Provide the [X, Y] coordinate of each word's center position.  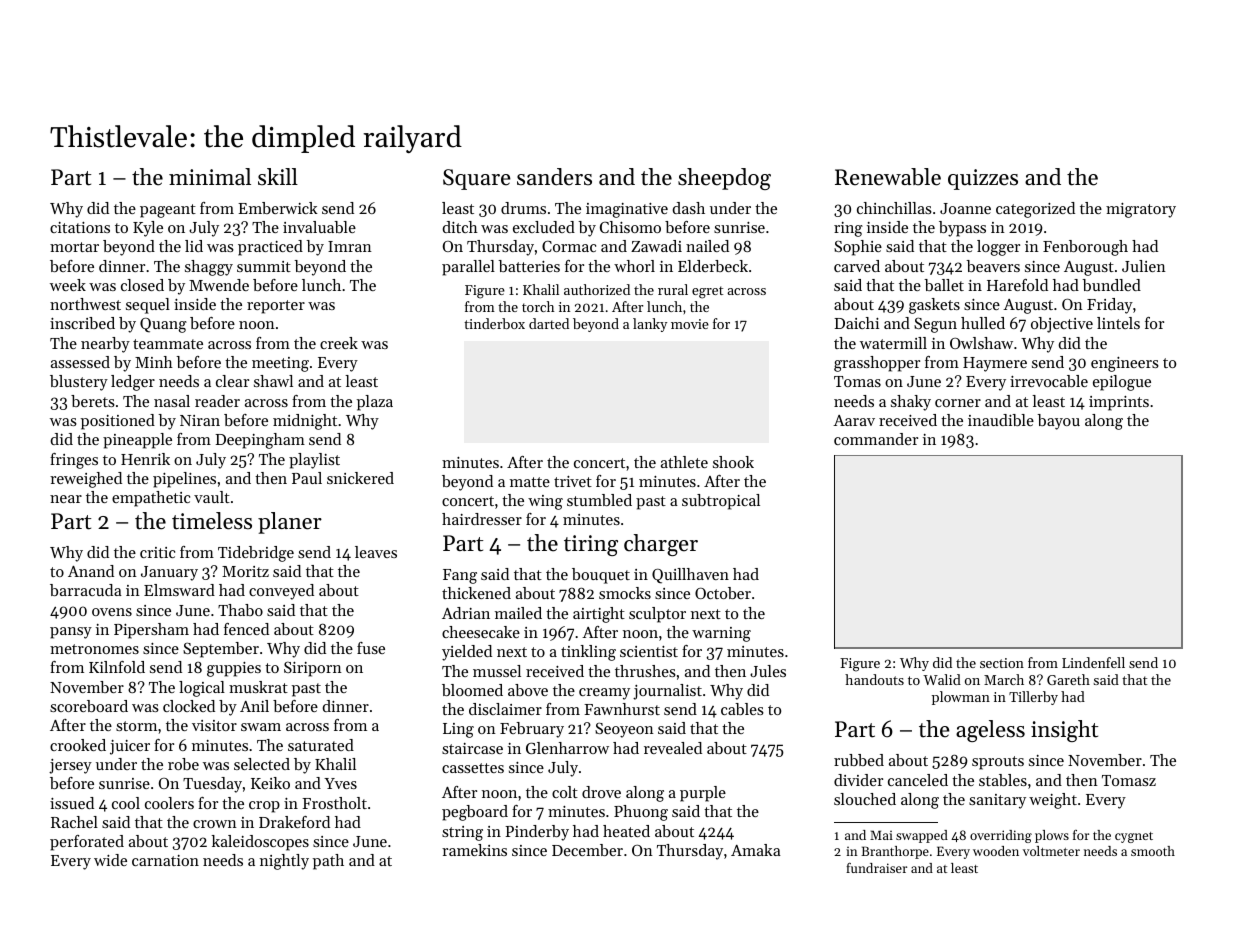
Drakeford [294, 822]
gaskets [934, 306]
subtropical [721, 502]
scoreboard [89, 706]
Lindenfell [1093, 662]
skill [278, 177]
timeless [212, 521]
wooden [996, 851]
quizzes [983, 179]
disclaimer [505, 709]
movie [690, 324]
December [587, 850]
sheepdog [724, 179]
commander [876, 439]
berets [93, 401]
